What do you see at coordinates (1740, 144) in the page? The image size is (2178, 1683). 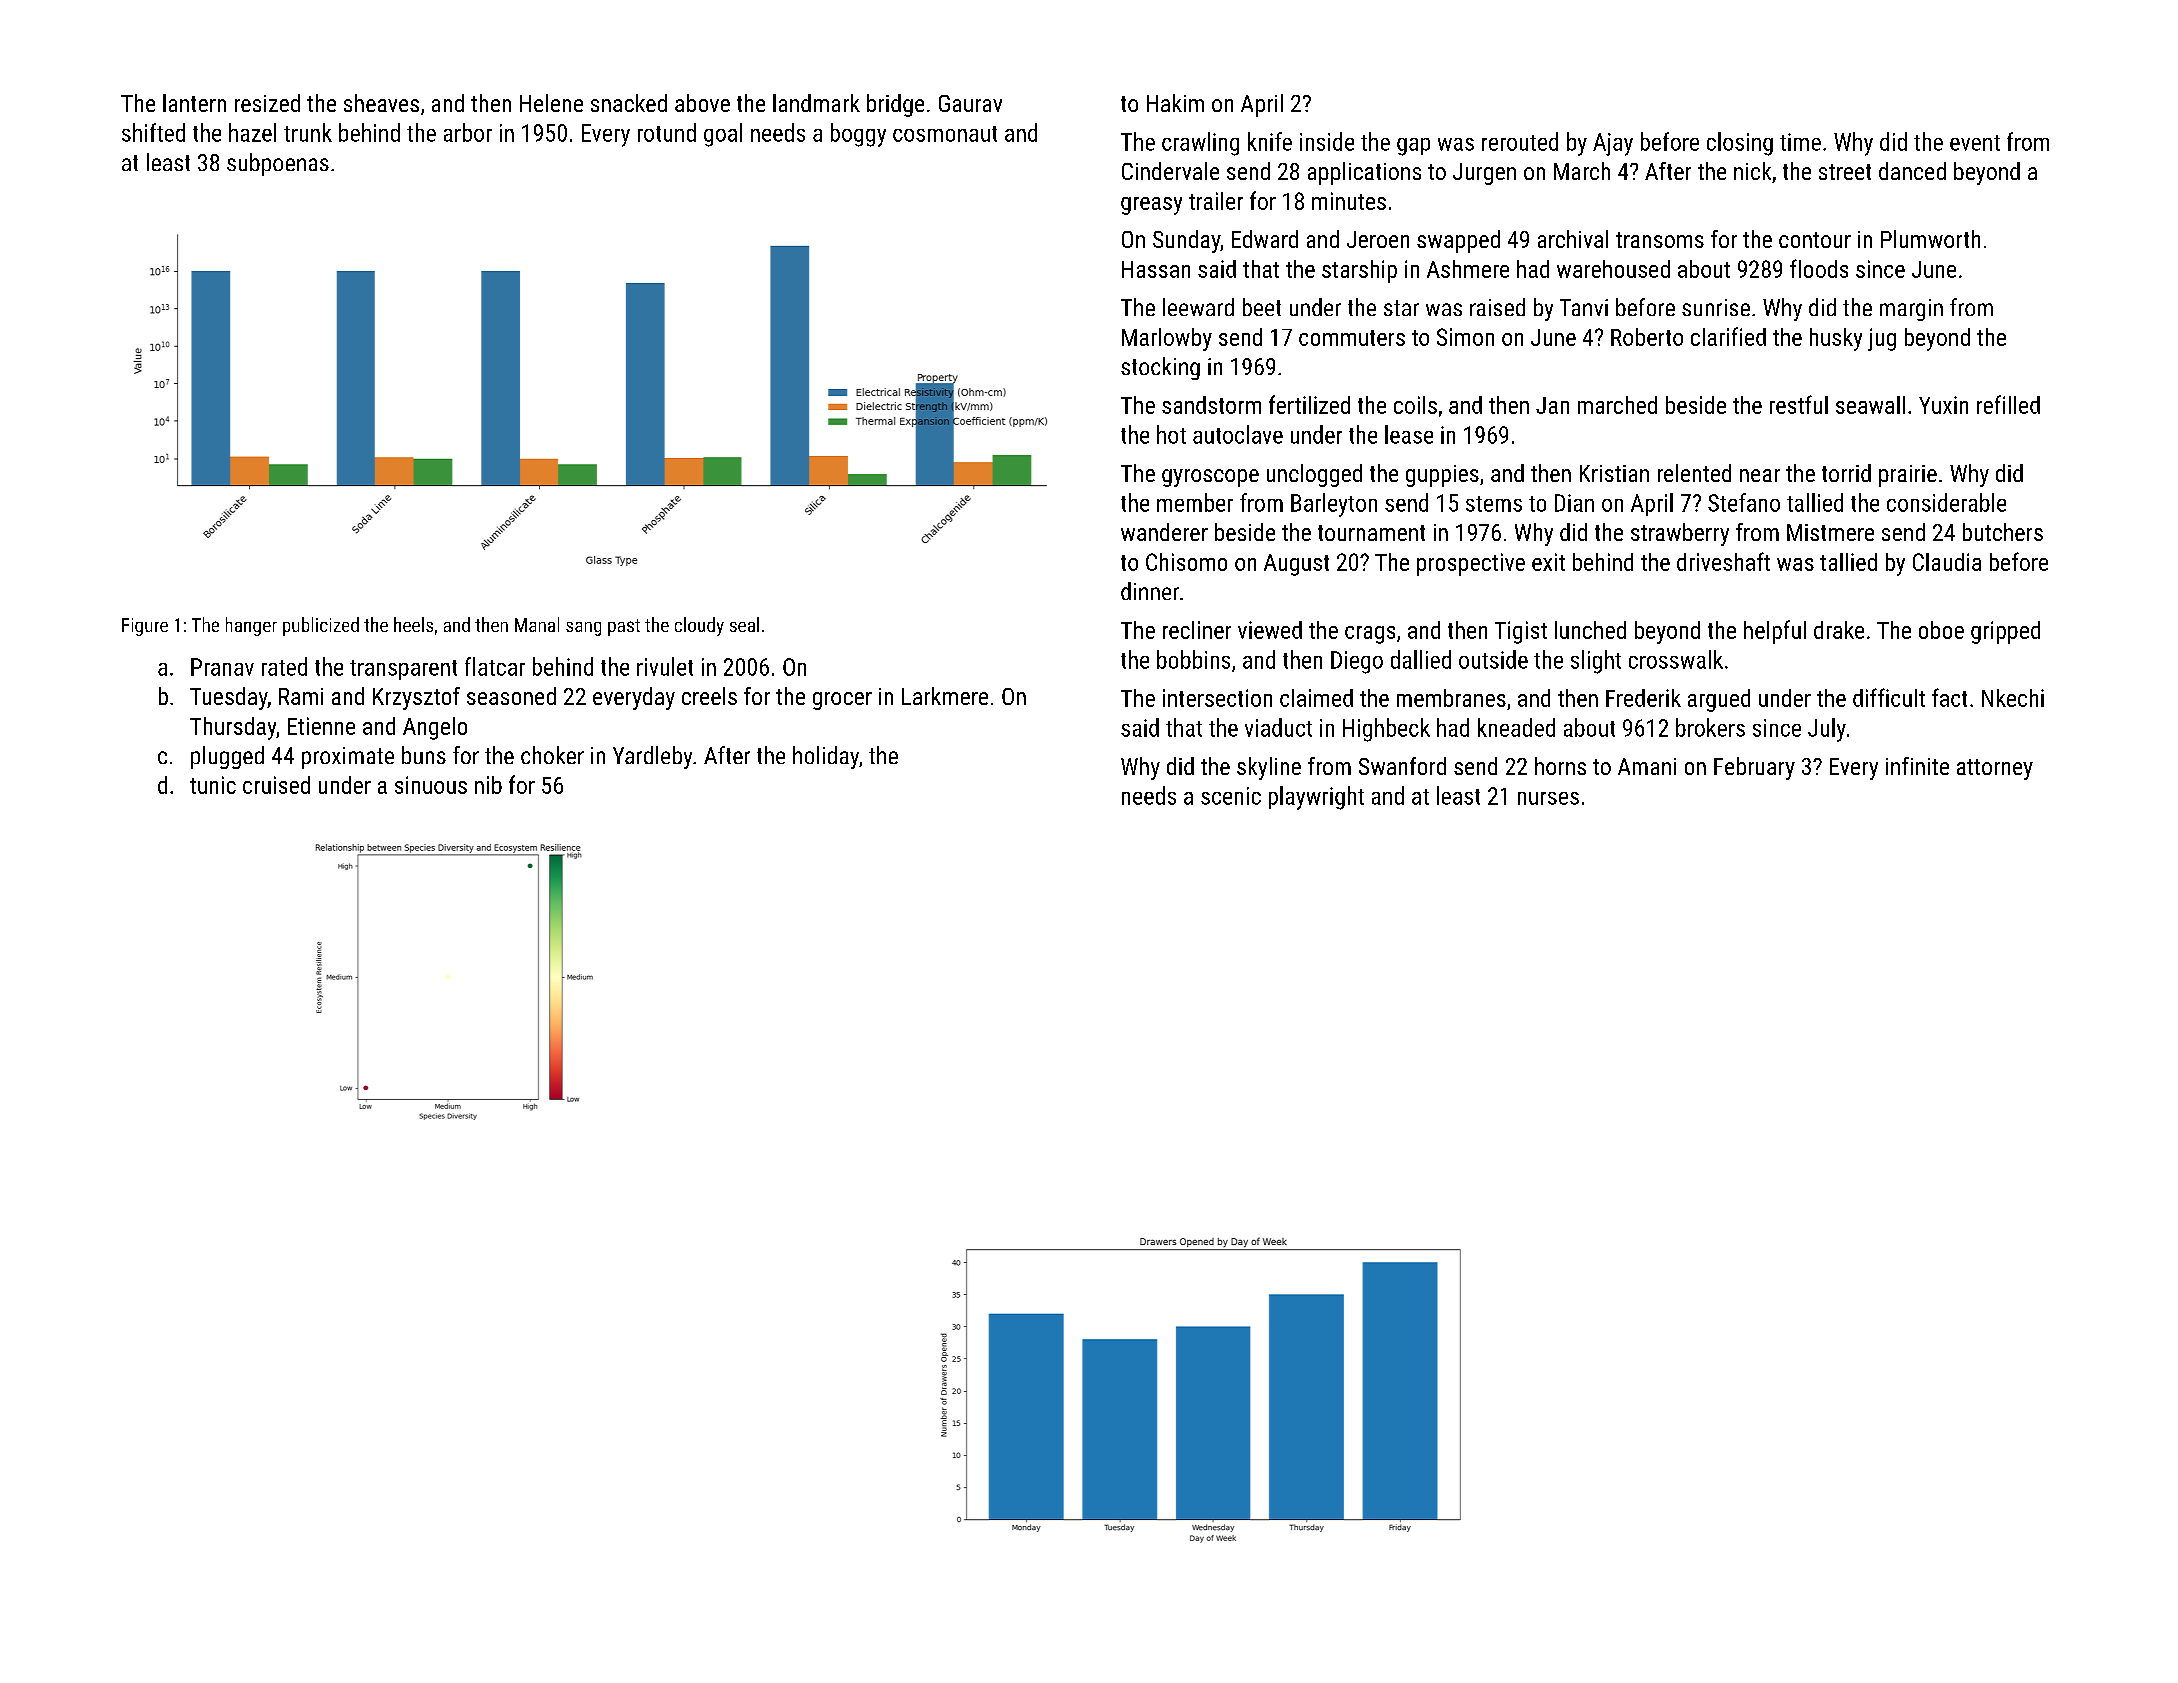 I see `closing` at bounding box center [1740, 144].
